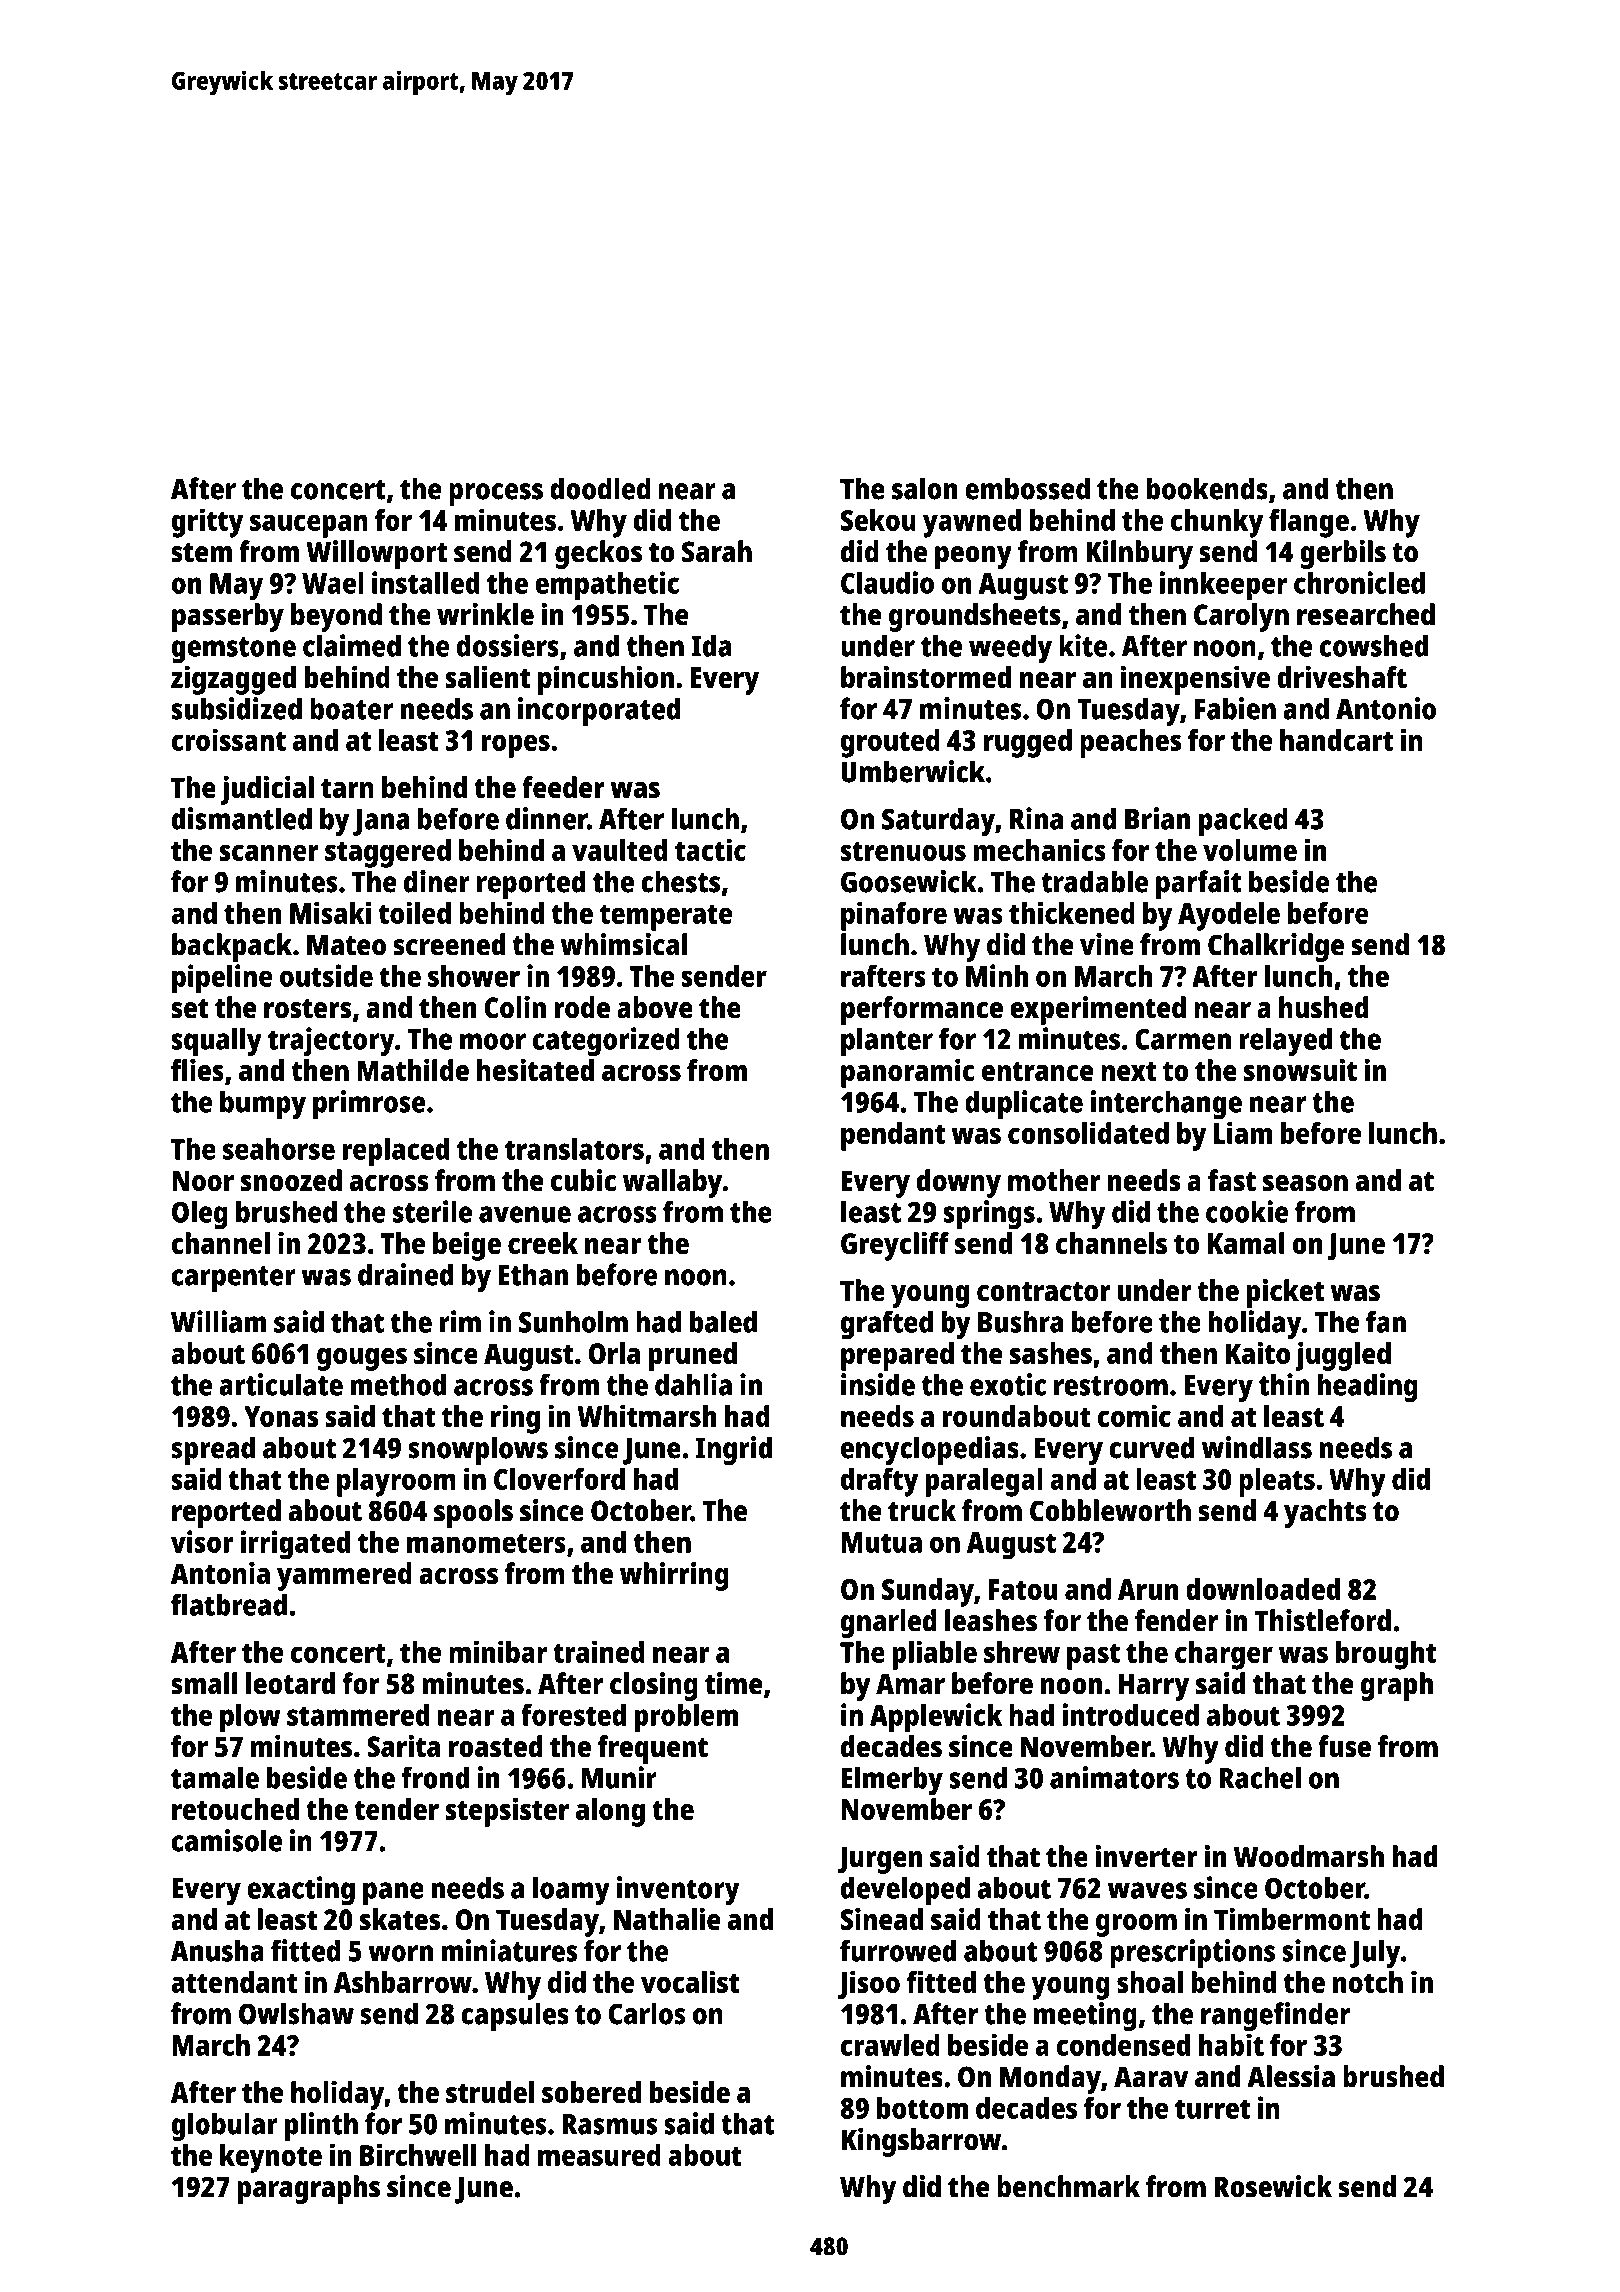 This document has width=1620, height=2292. Describe the element at coordinates (1276, 947) in the document. I see `Chalkridge` at that location.
